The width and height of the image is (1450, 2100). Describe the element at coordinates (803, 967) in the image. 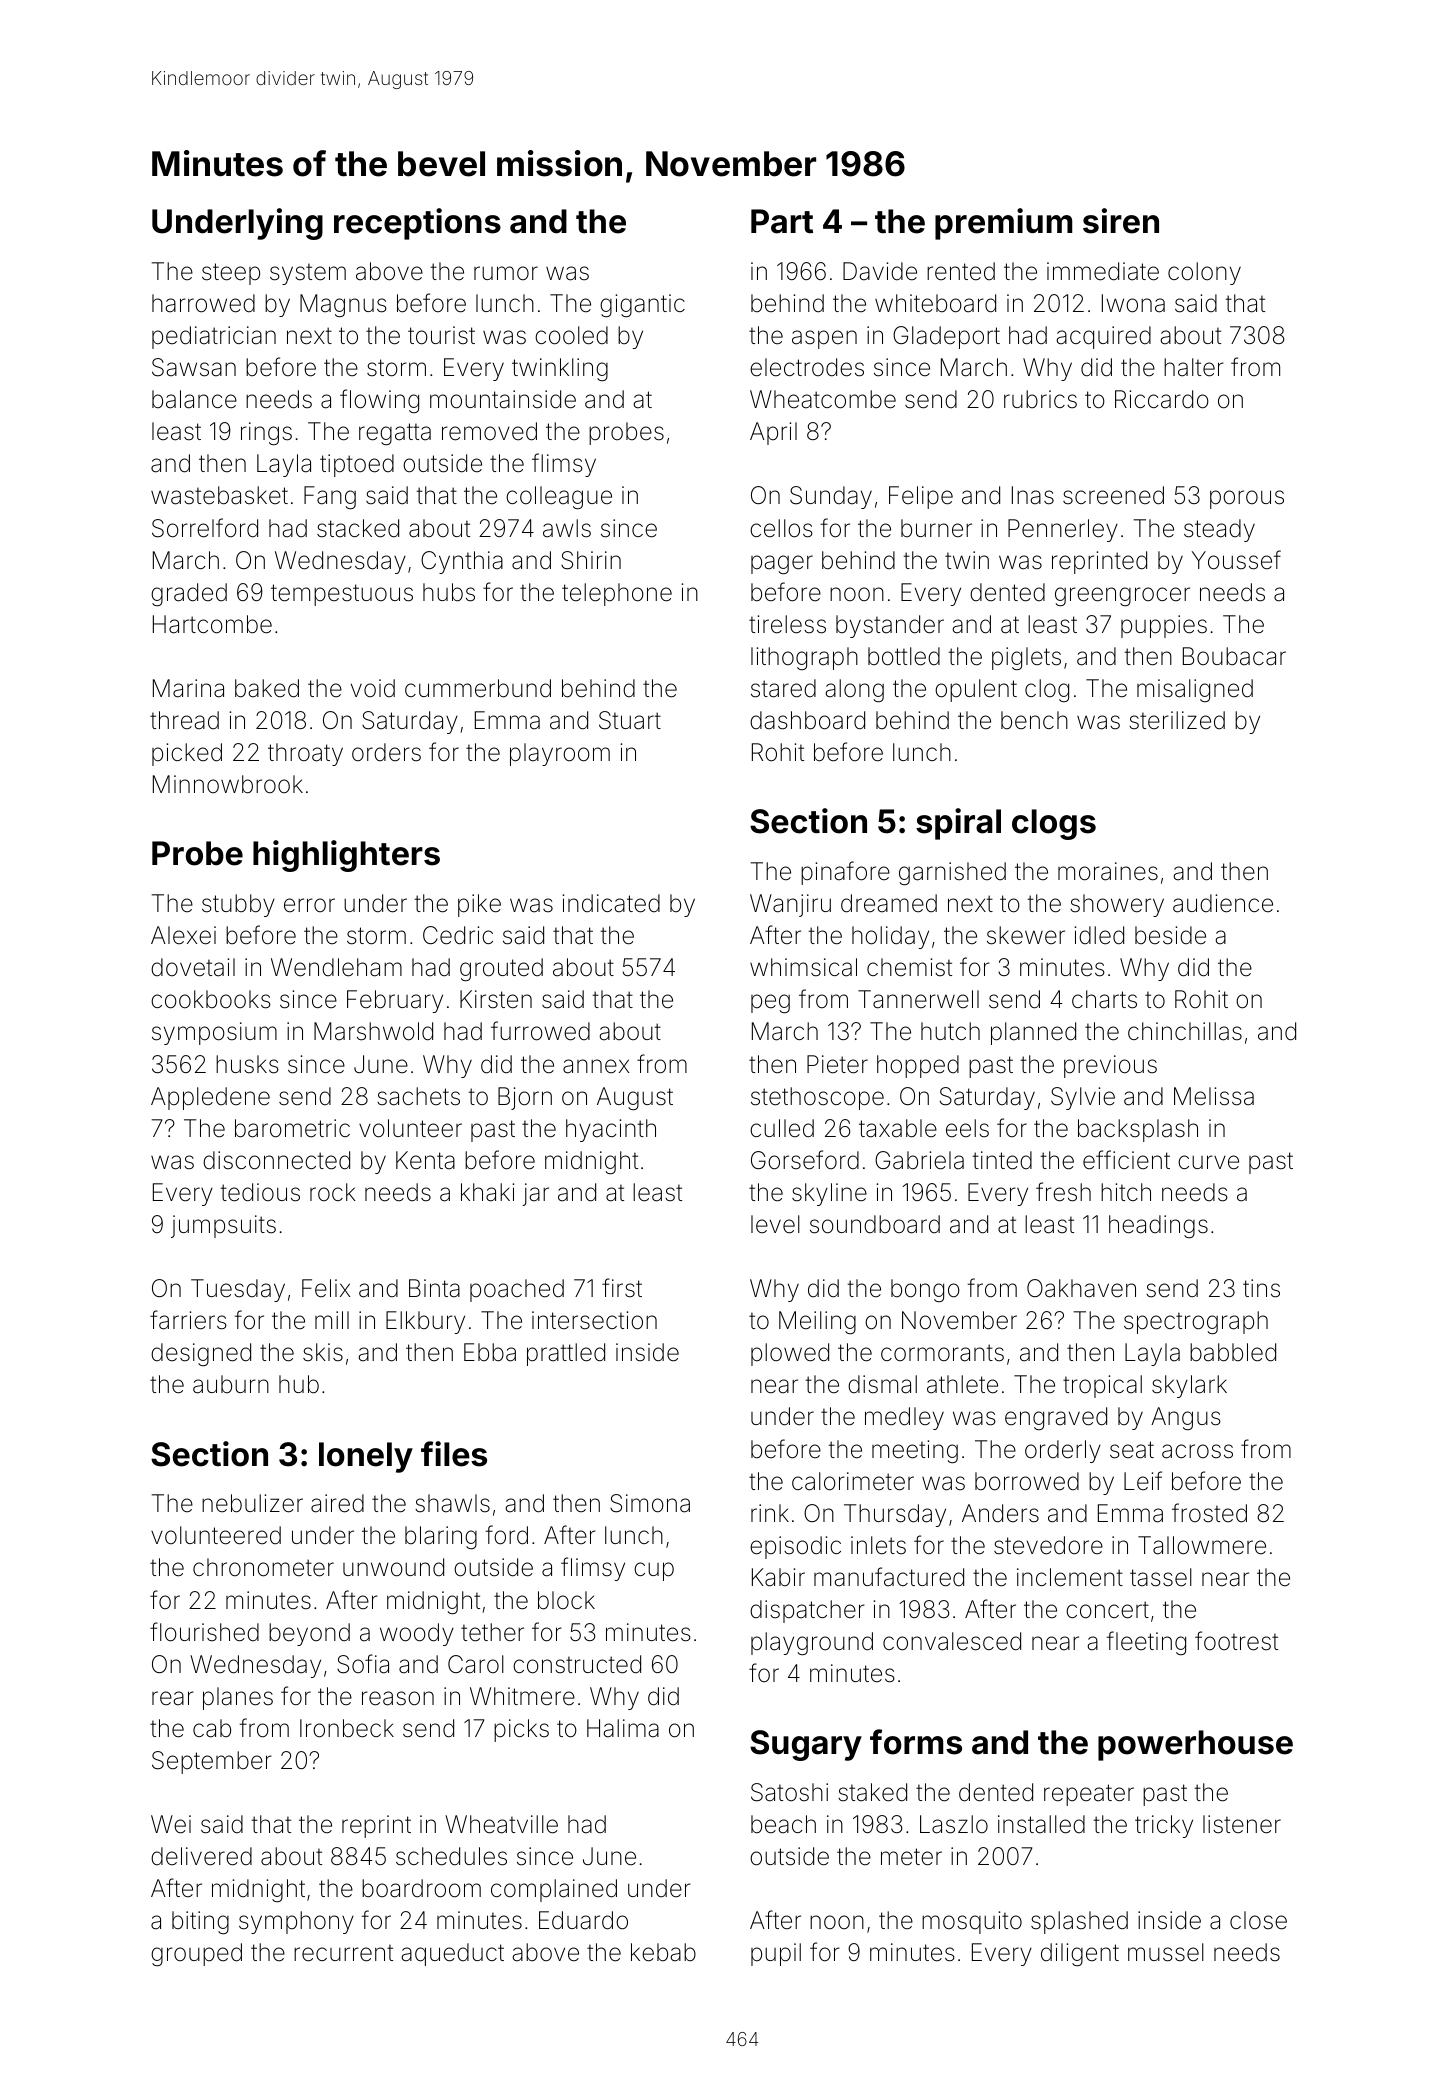

I see `whimsical` at that location.
